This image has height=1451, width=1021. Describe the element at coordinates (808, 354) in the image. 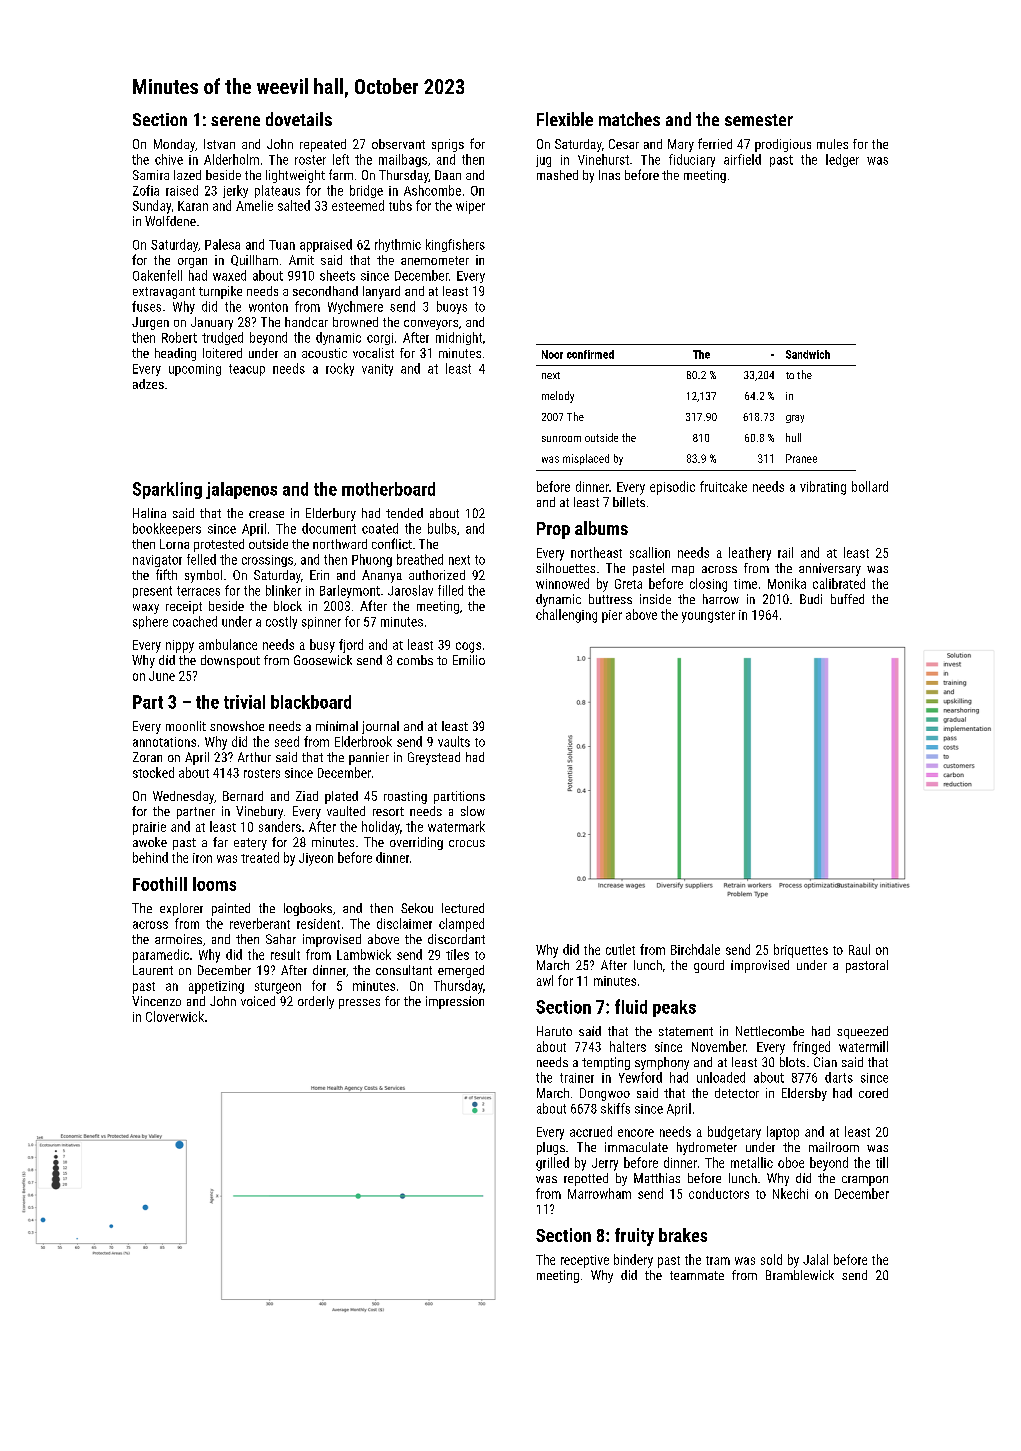

I see `Sandwich` at that location.
